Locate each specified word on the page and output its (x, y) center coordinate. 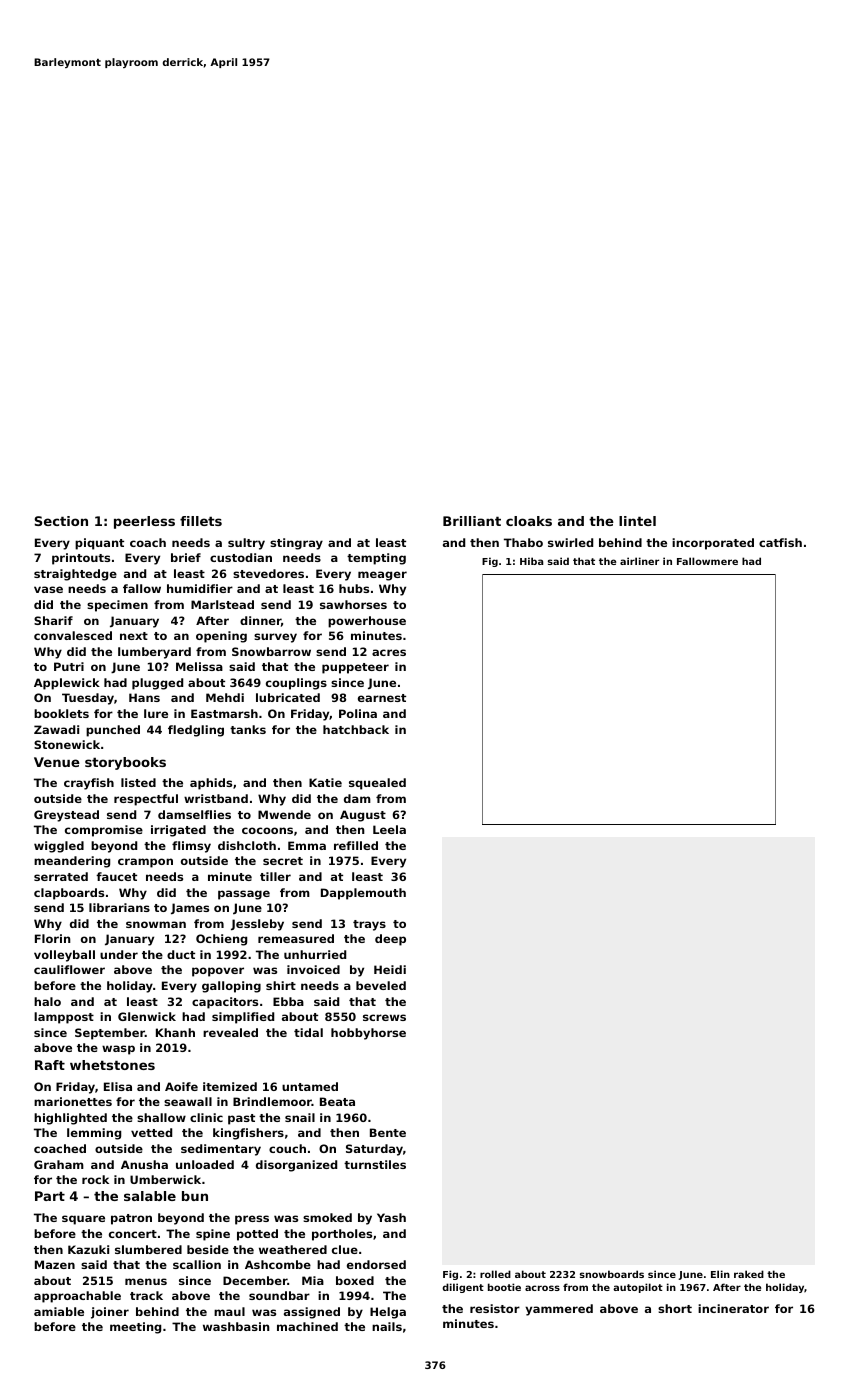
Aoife (181, 1086)
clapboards (69, 894)
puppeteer (355, 668)
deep (390, 940)
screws (384, 1017)
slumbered (148, 1249)
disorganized (296, 1166)
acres (389, 652)
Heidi (390, 969)
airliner (639, 561)
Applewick (67, 684)
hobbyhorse (368, 1034)
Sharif (53, 620)
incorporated (713, 544)
